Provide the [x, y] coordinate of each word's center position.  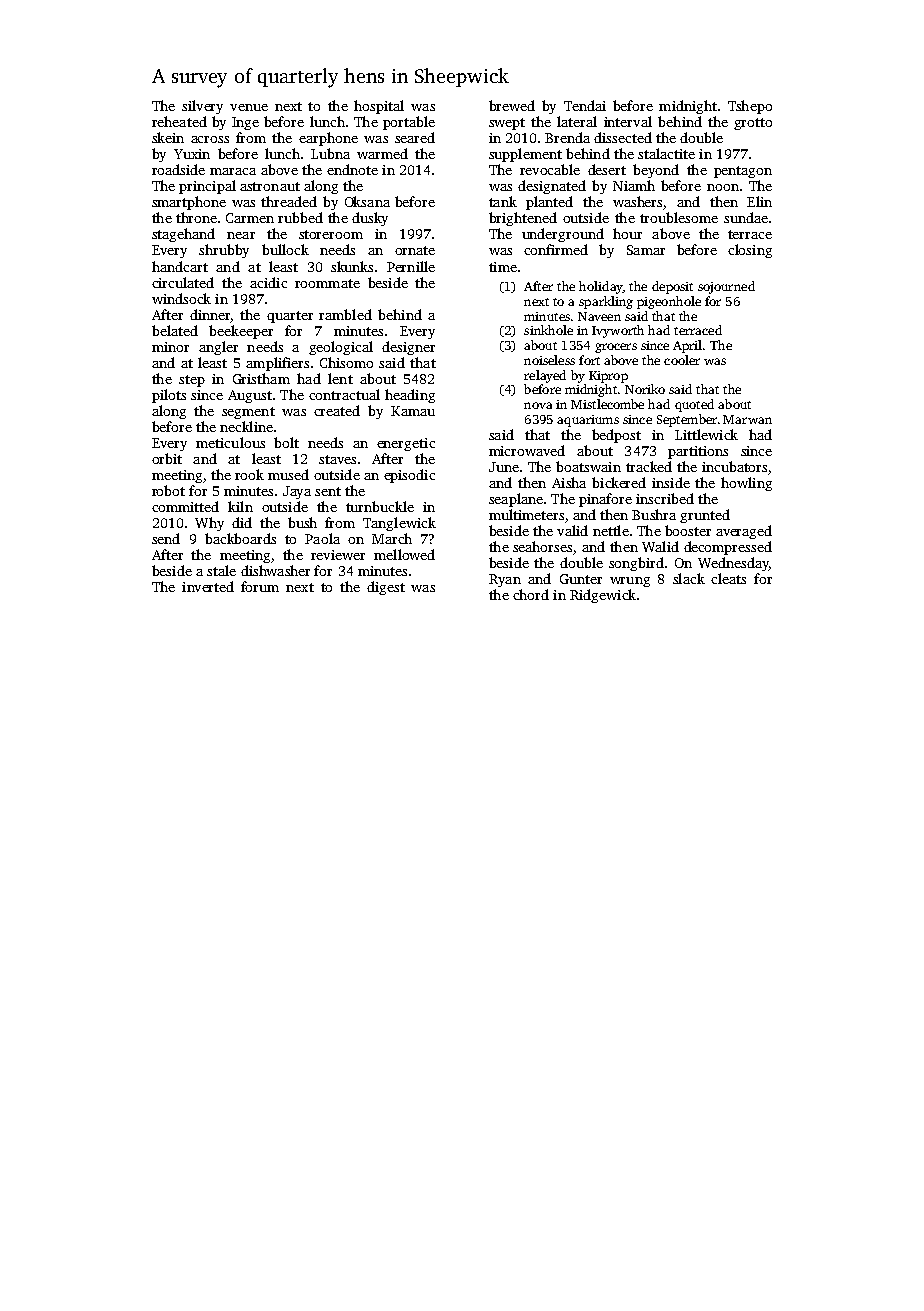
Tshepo [750, 107]
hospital [379, 107]
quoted [694, 405]
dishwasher [275, 570]
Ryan [505, 580]
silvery [202, 107]
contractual [344, 394]
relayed [545, 376]
